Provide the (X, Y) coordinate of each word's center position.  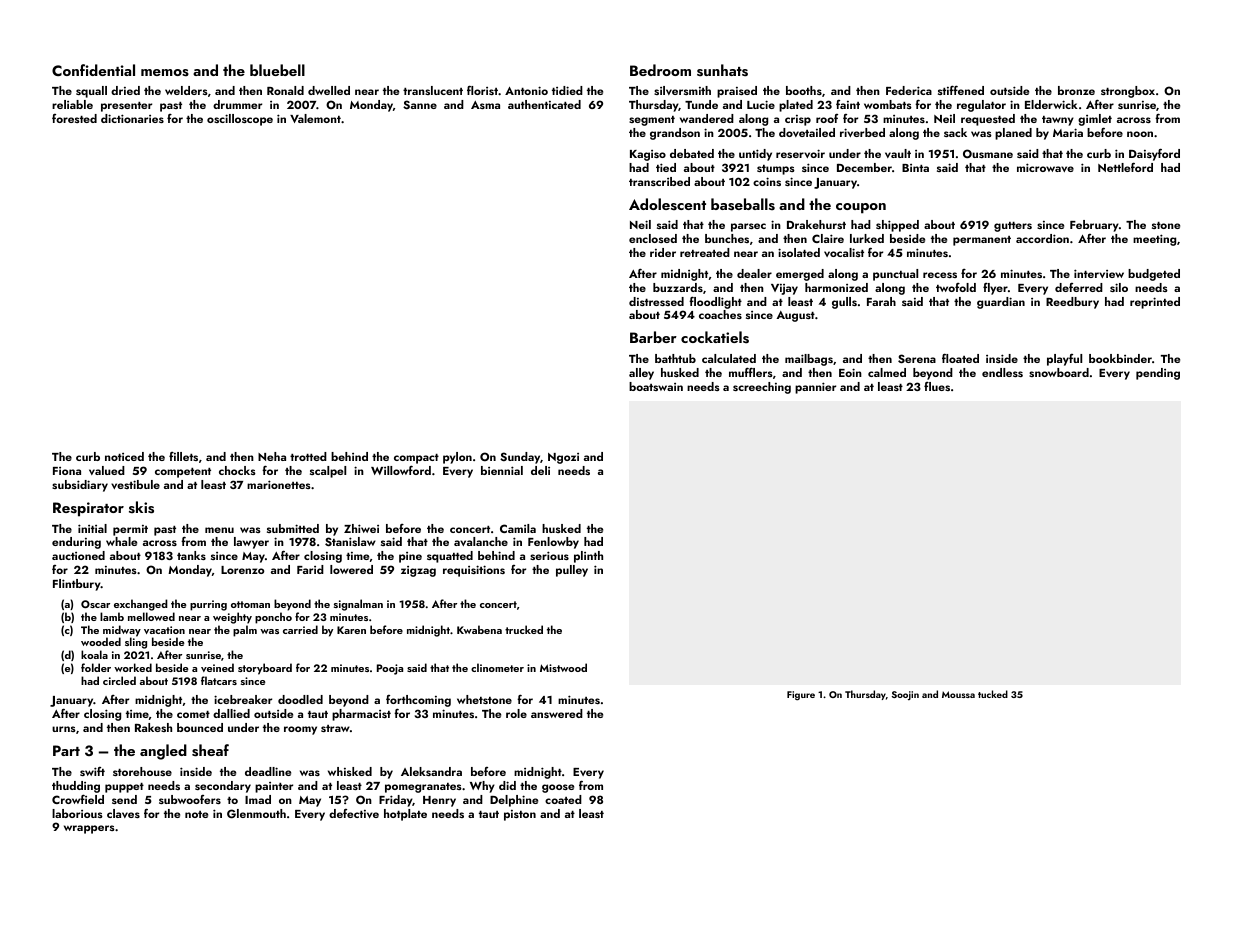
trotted (308, 456)
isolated (799, 252)
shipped (897, 226)
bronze (1076, 90)
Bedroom (660, 70)
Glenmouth (256, 814)
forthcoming (418, 702)
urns (64, 729)
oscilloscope (240, 120)
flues (937, 386)
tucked (993, 694)
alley (641, 374)
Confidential (93, 70)
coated (563, 799)
